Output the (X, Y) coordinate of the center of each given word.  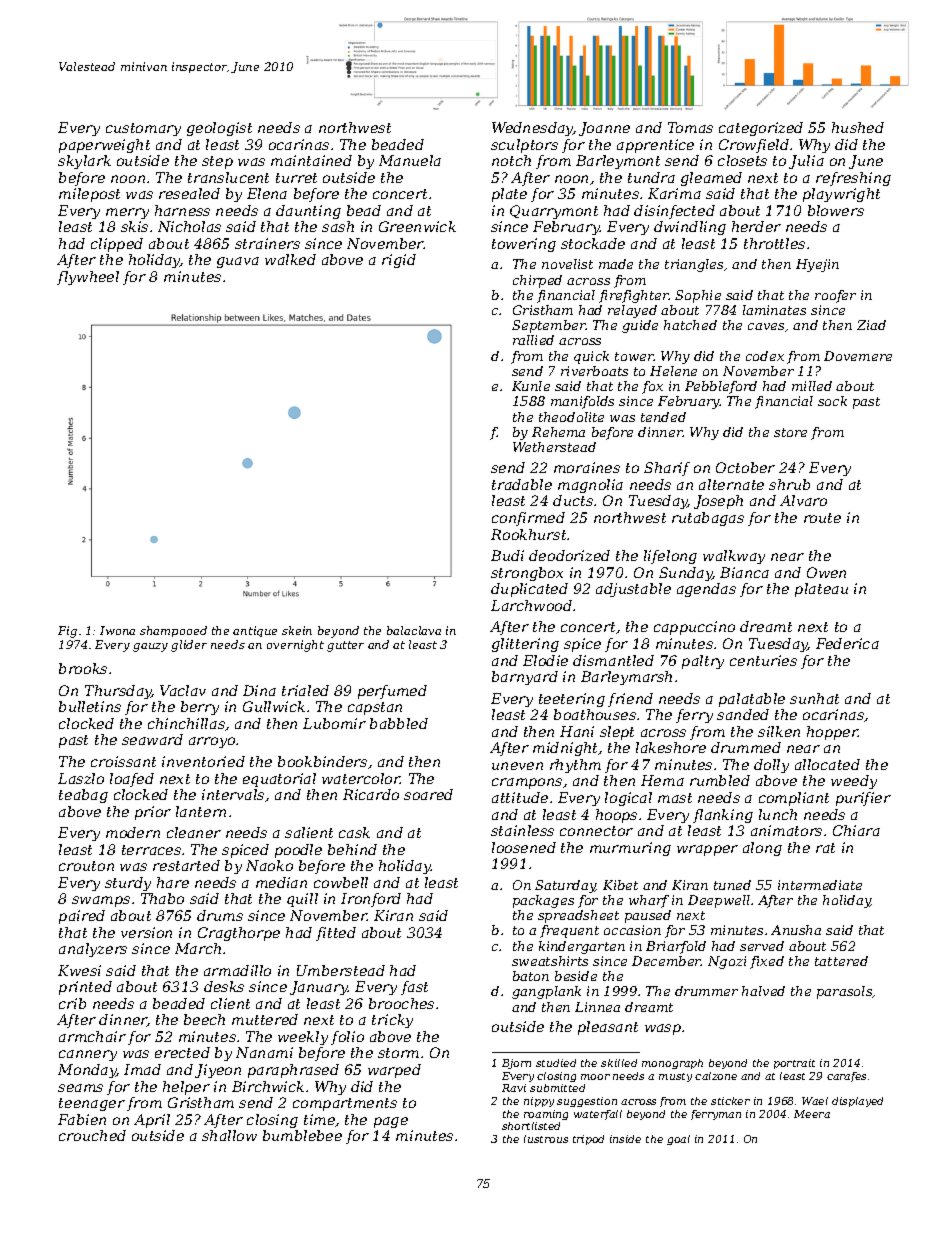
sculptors (524, 146)
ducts (573, 500)
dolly (771, 766)
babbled (399, 723)
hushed (858, 127)
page (391, 1122)
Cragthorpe (239, 934)
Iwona (117, 630)
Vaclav (183, 690)
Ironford (371, 900)
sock (832, 401)
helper (186, 1088)
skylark (84, 162)
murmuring (630, 849)
